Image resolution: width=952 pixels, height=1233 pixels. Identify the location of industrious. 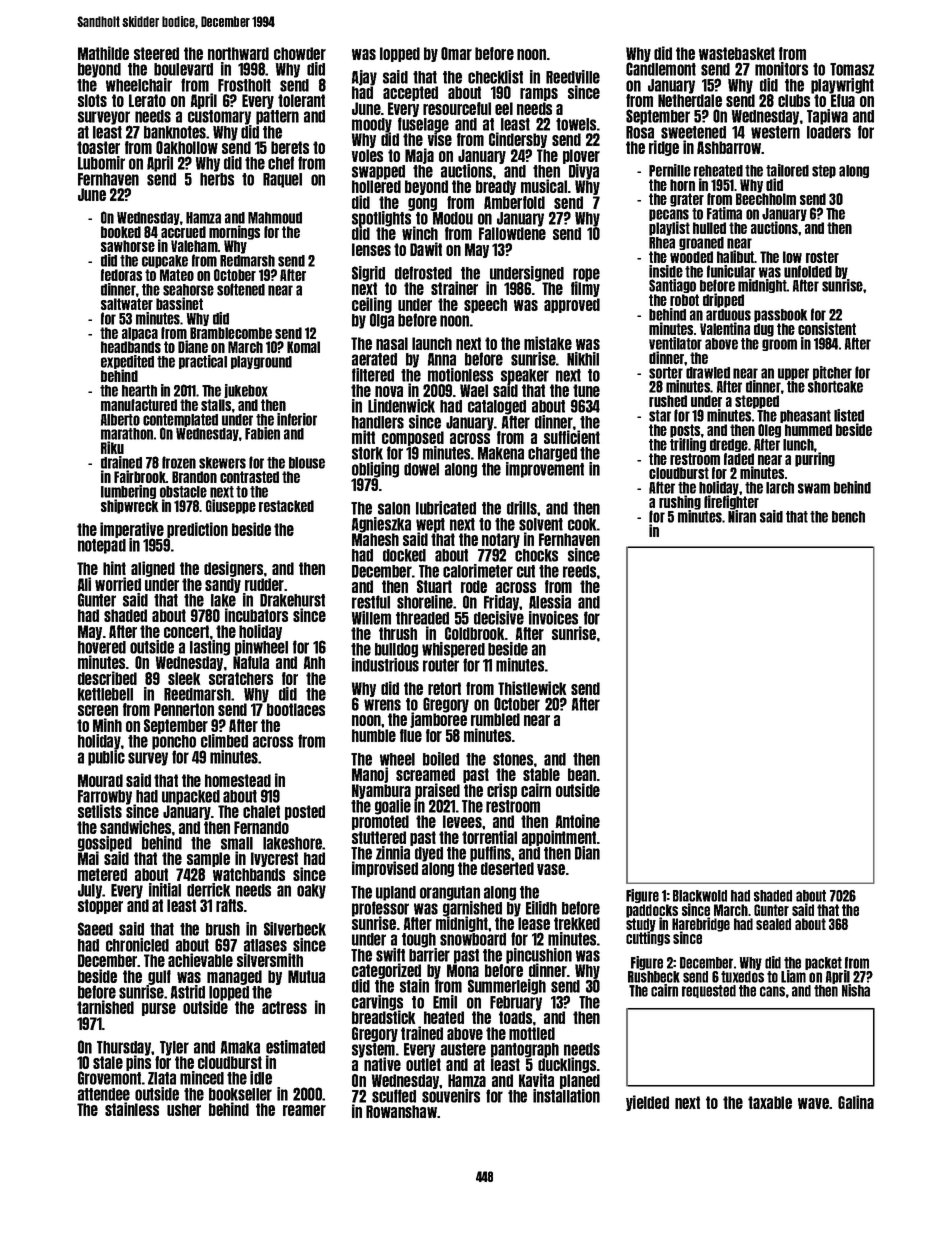
(385, 665).
